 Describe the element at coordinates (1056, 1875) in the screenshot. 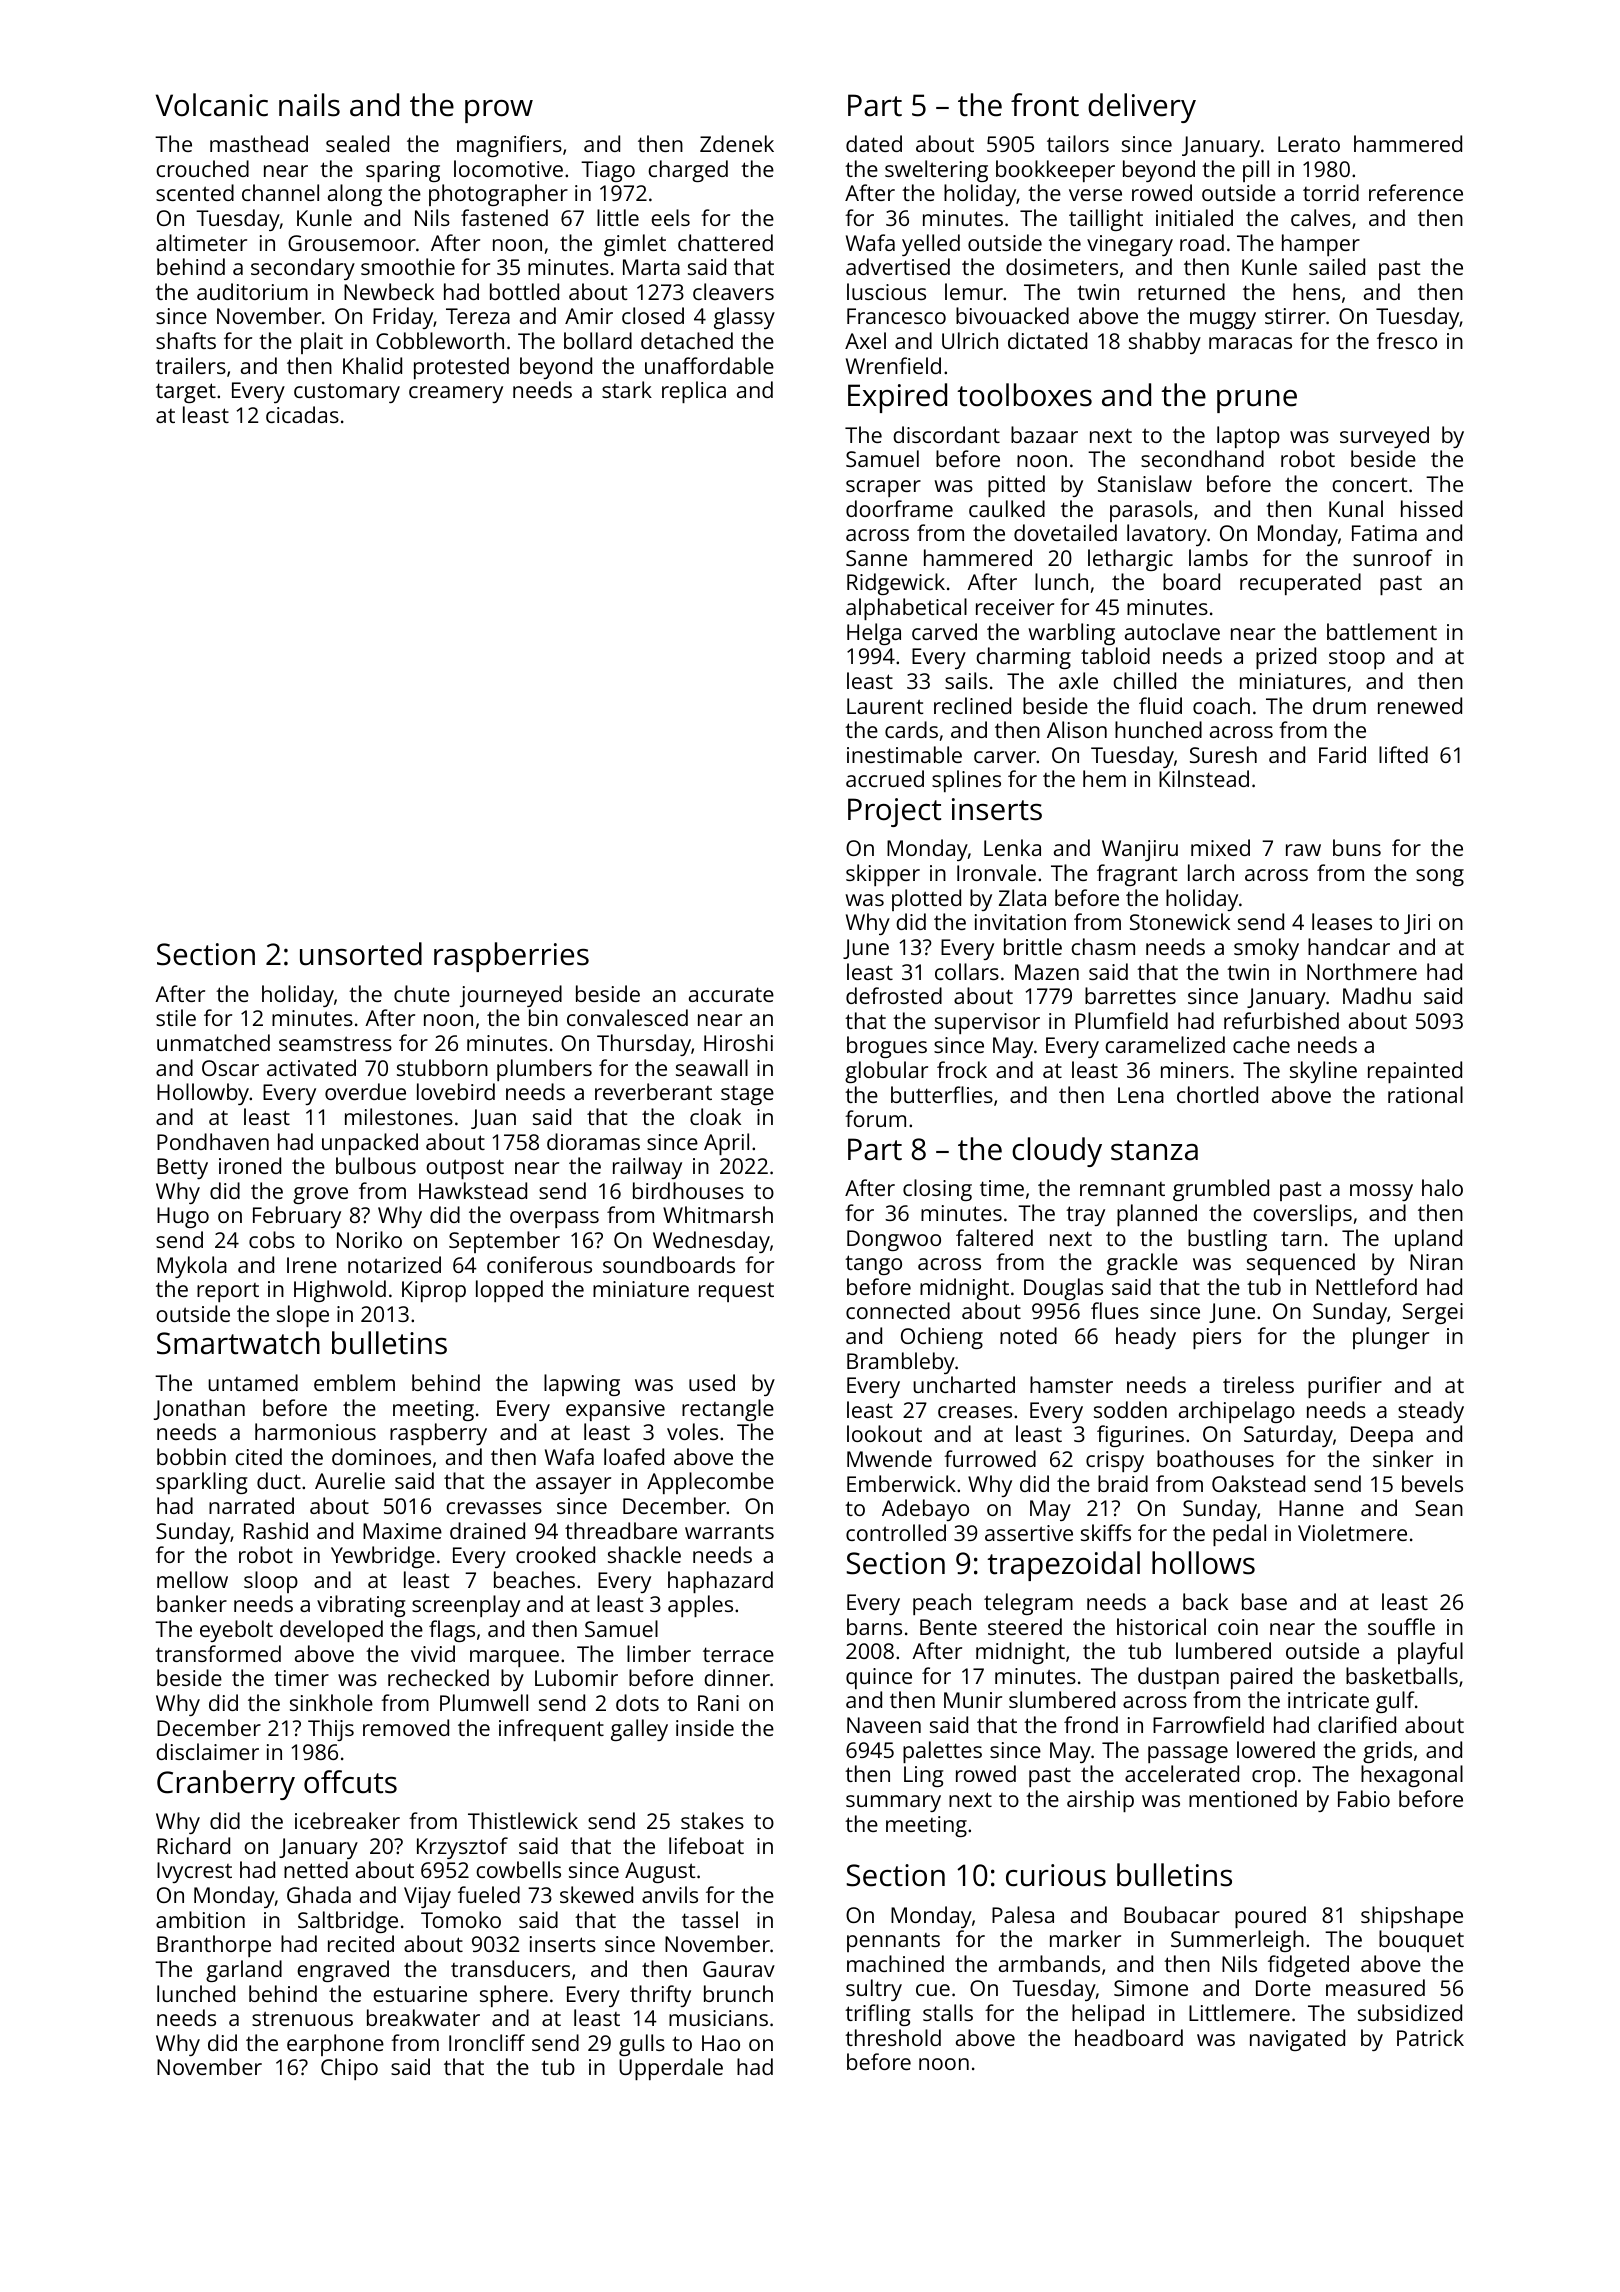

I see `curious` at that location.
